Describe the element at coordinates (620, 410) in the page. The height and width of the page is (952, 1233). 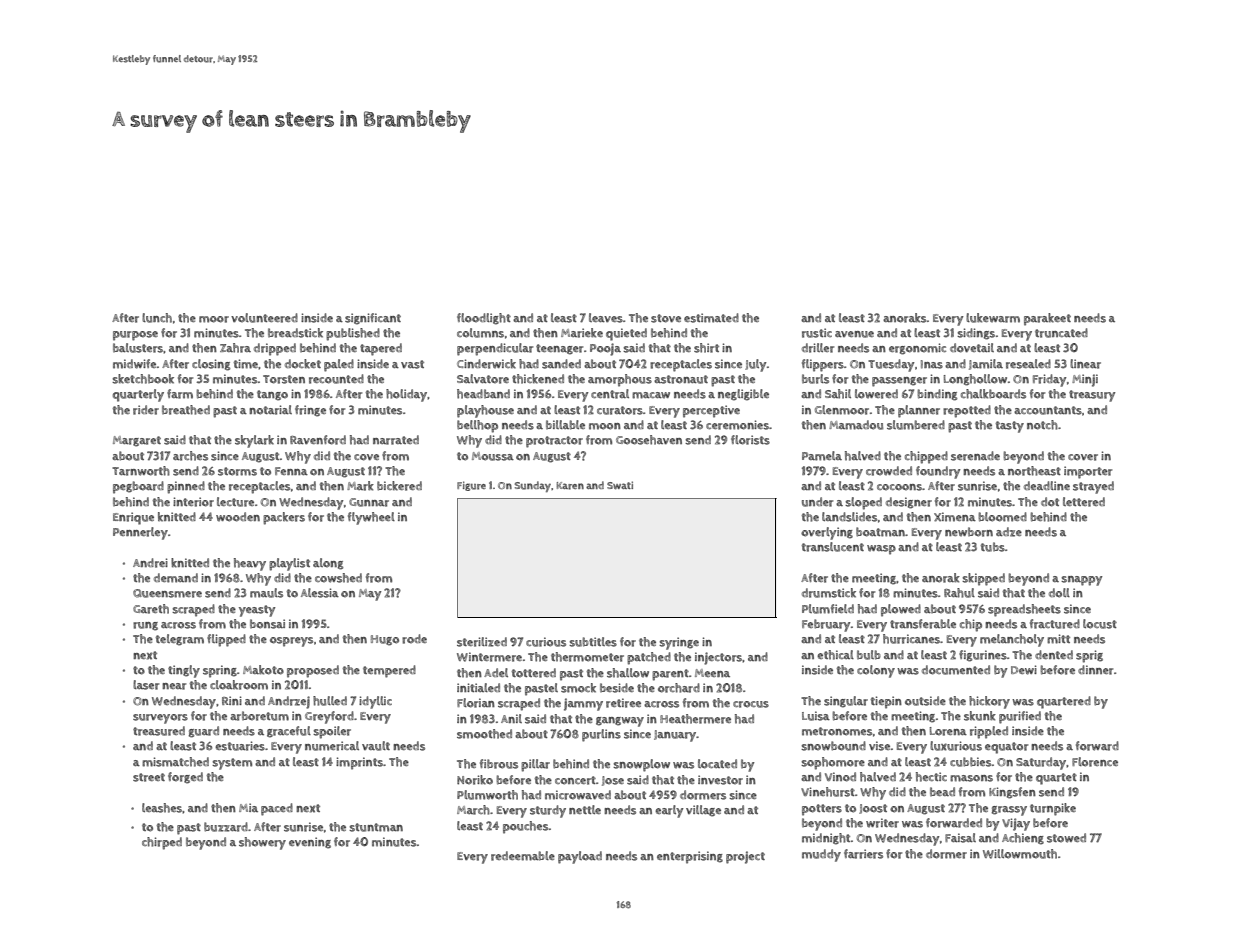
I see `curators` at that location.
